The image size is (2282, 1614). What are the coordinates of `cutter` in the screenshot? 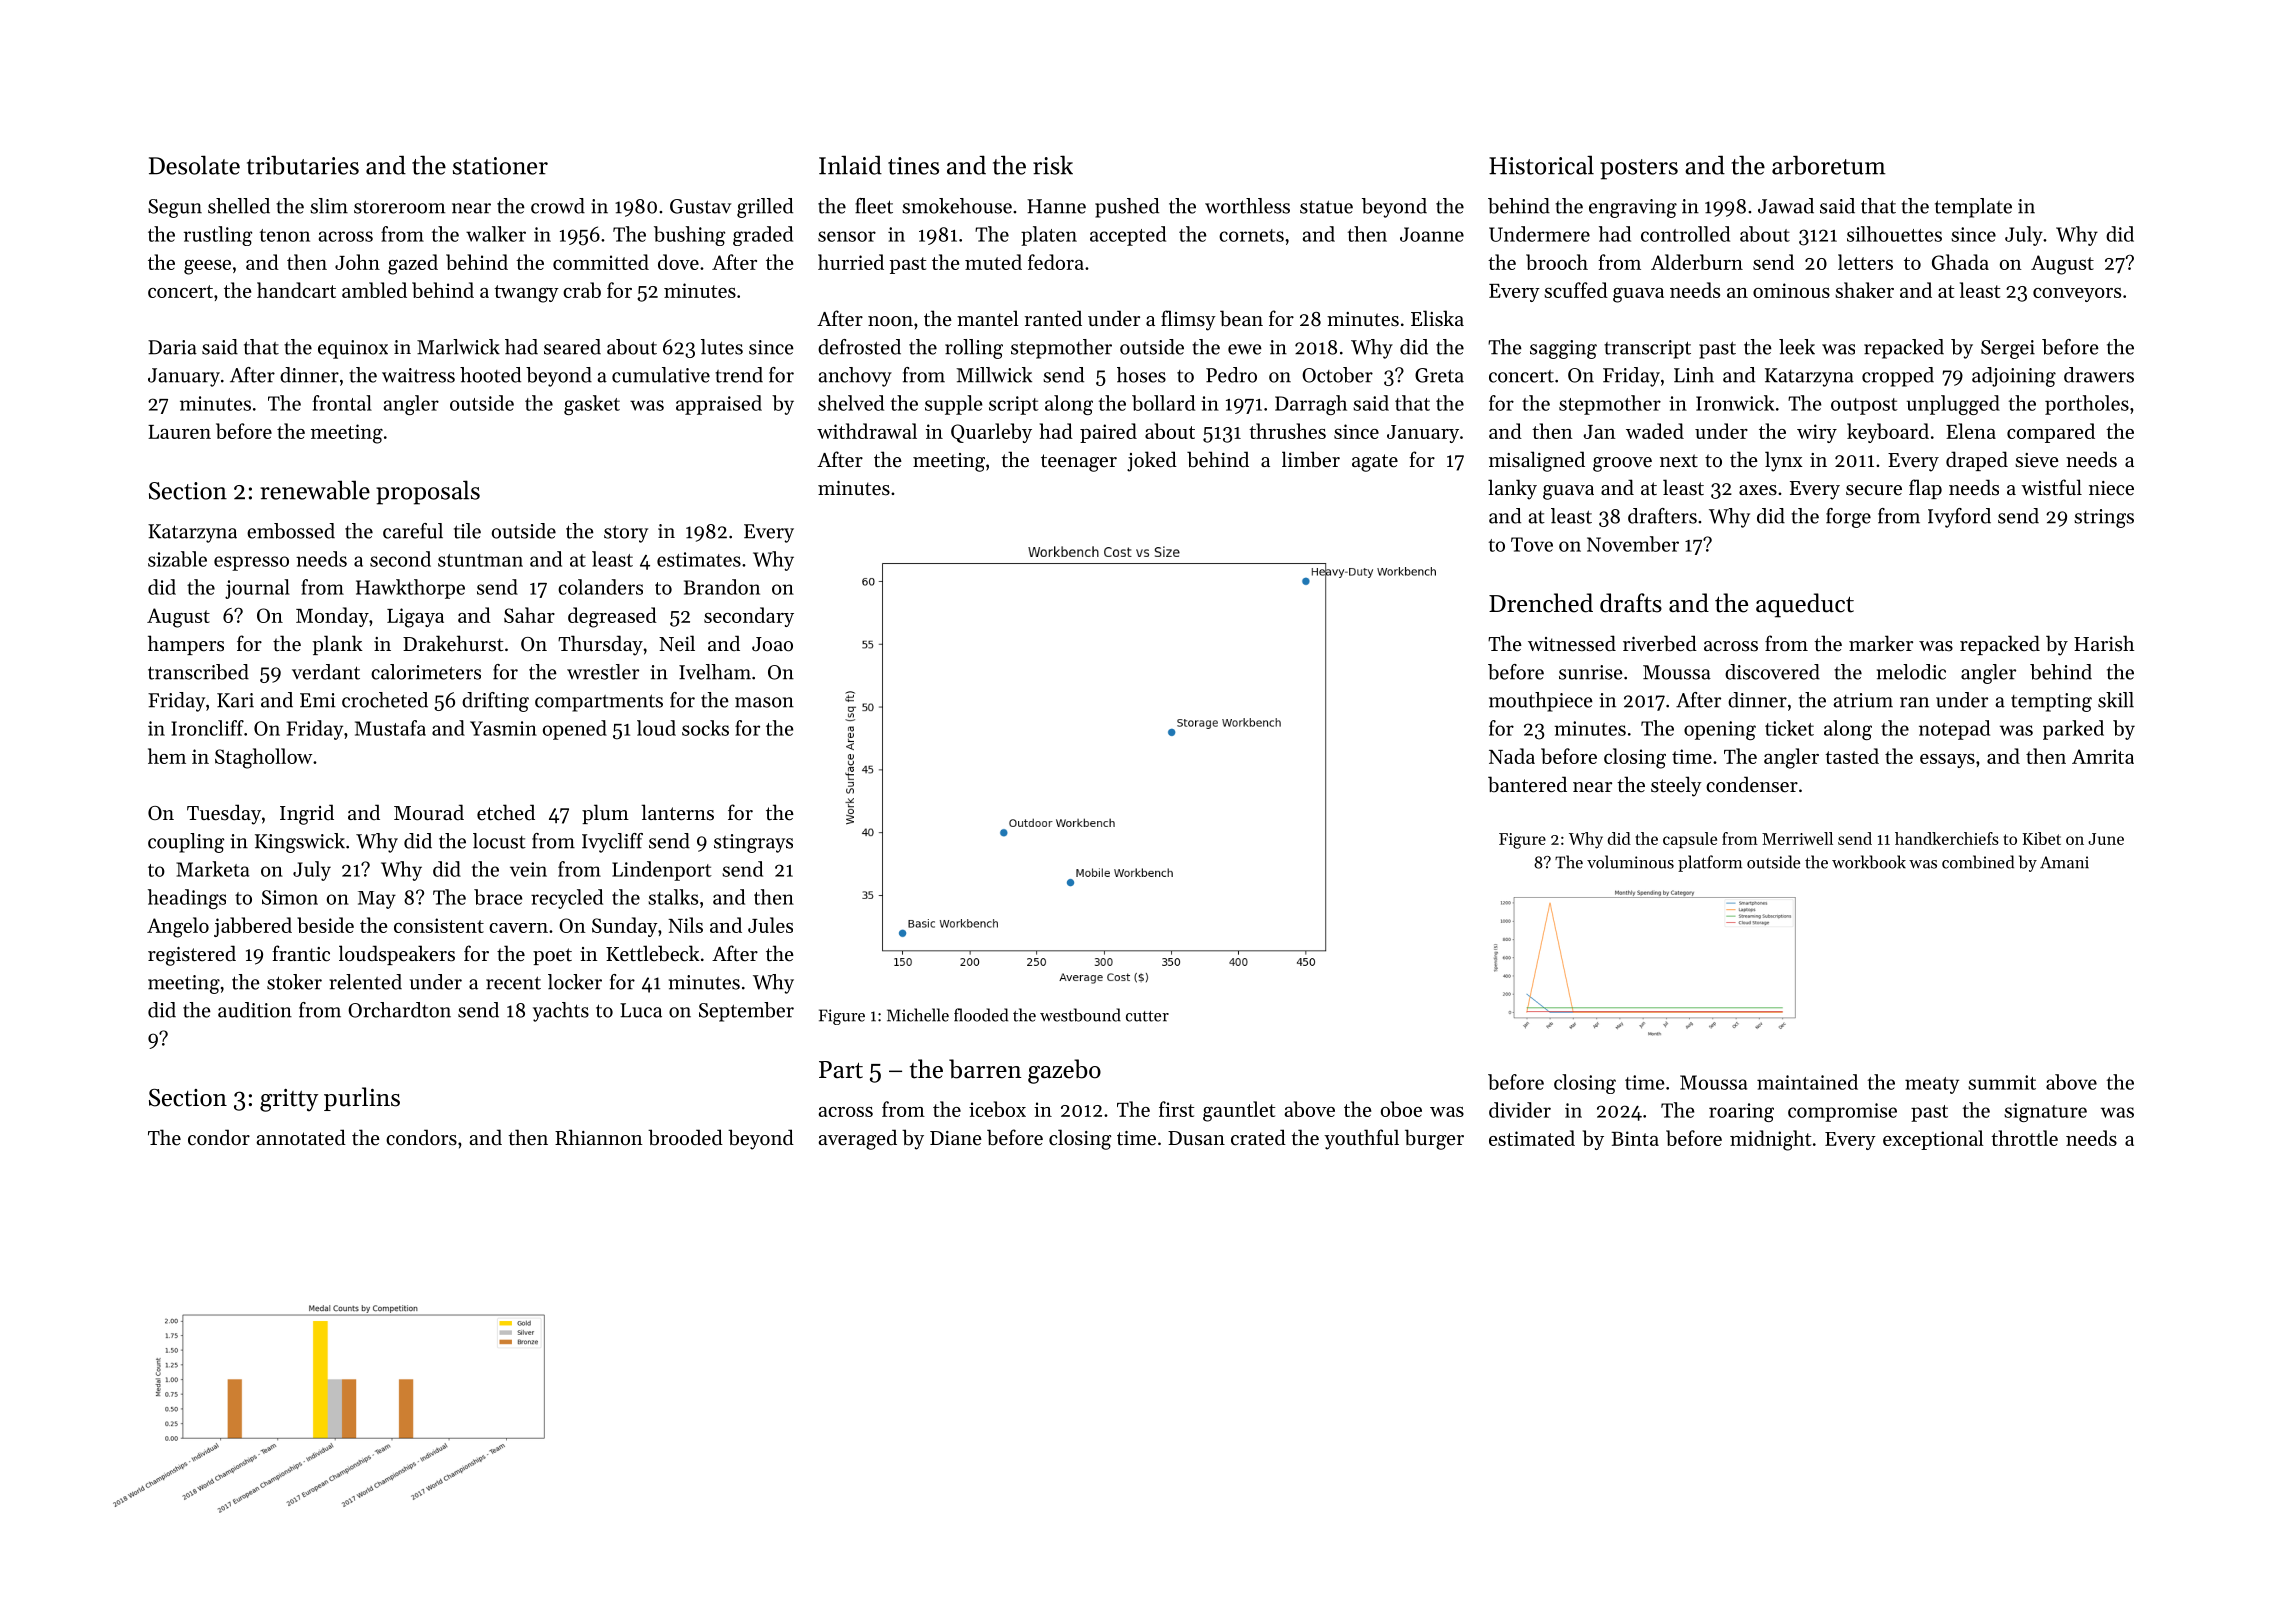 It's located at (1147, 1016).
